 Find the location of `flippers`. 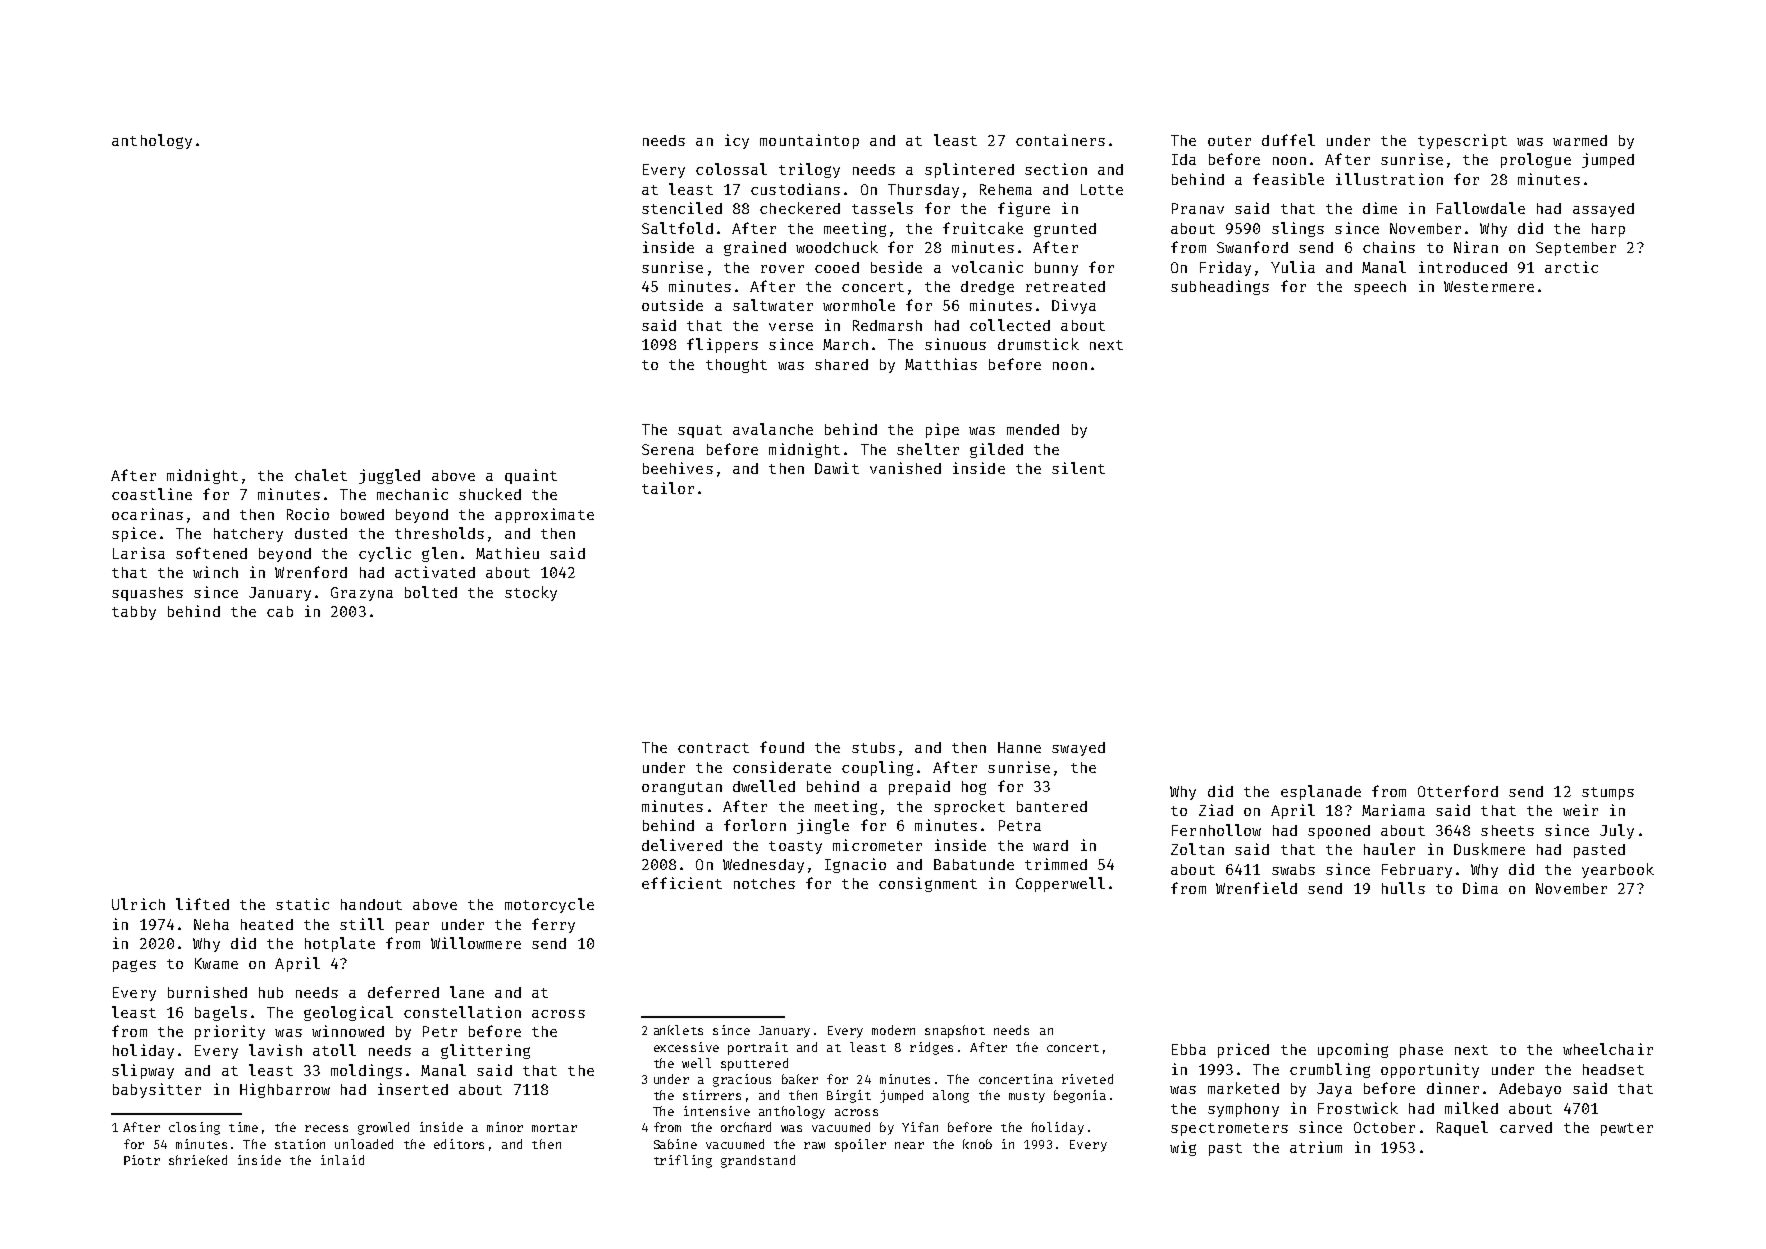

flippers is located at coordinates (722, 345).
